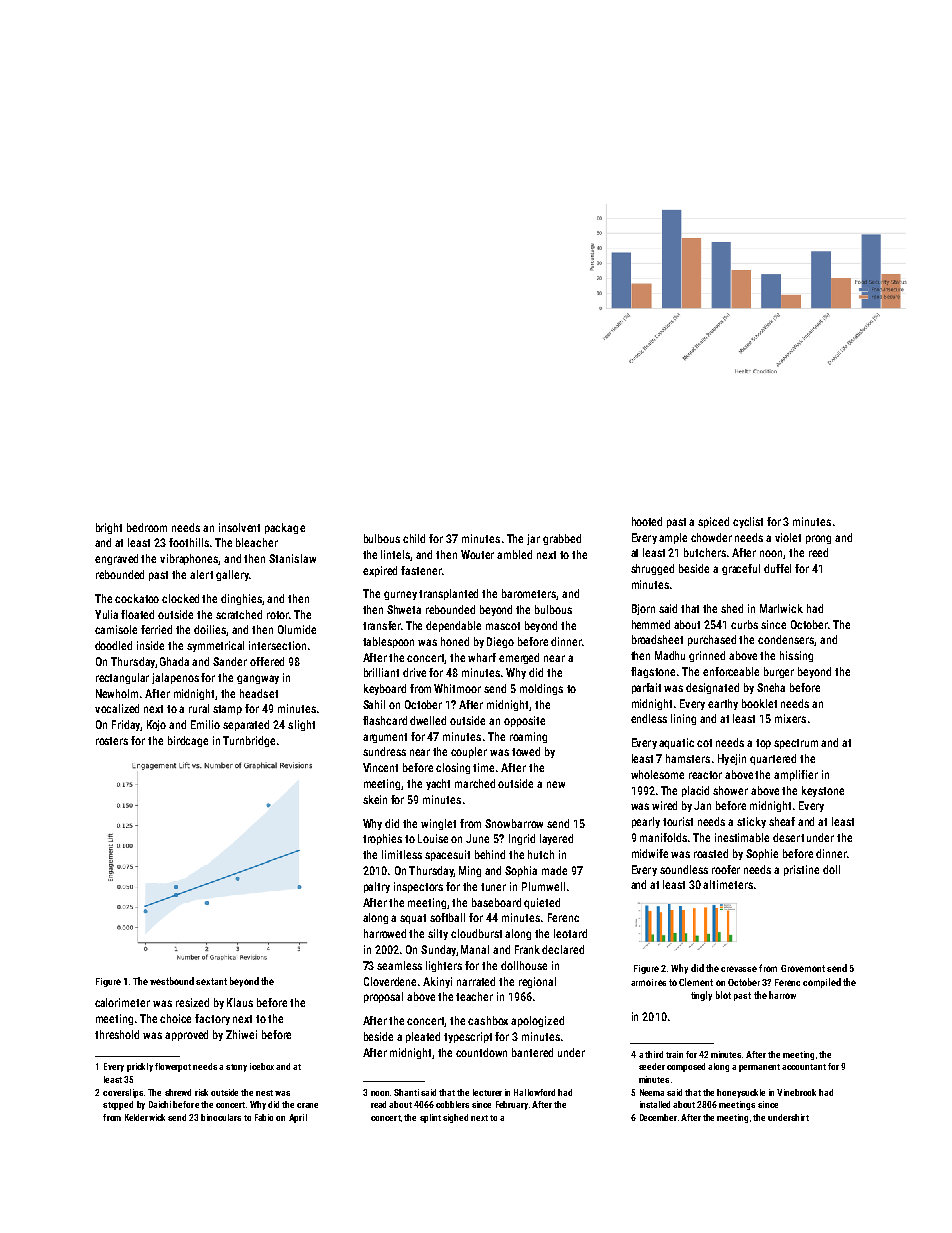  What do you see at coordinates (457, 688) in the screenshot?
I see `Whitmoor` at bounding box center [457, 688].
